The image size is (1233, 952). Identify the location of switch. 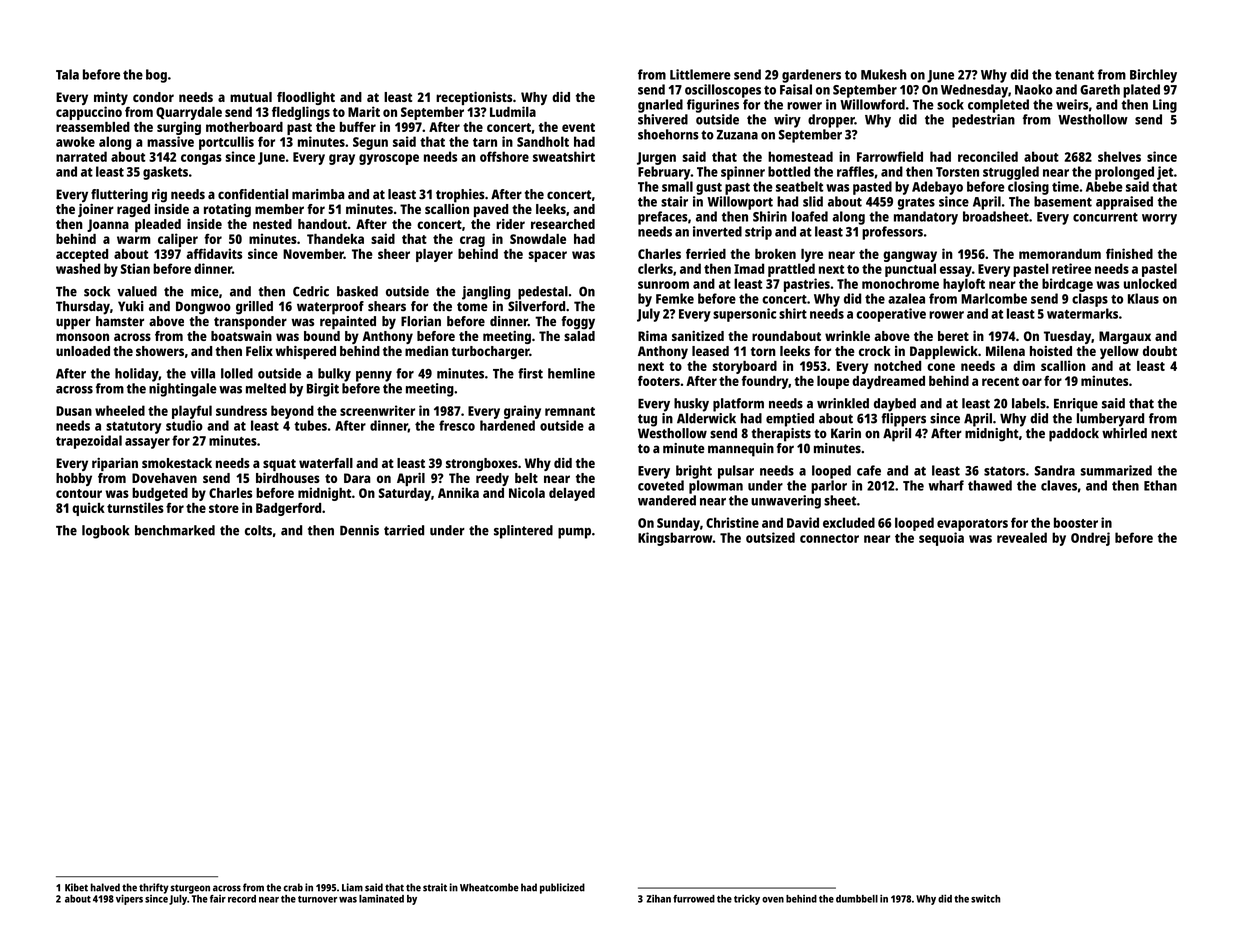
(985, 899).
